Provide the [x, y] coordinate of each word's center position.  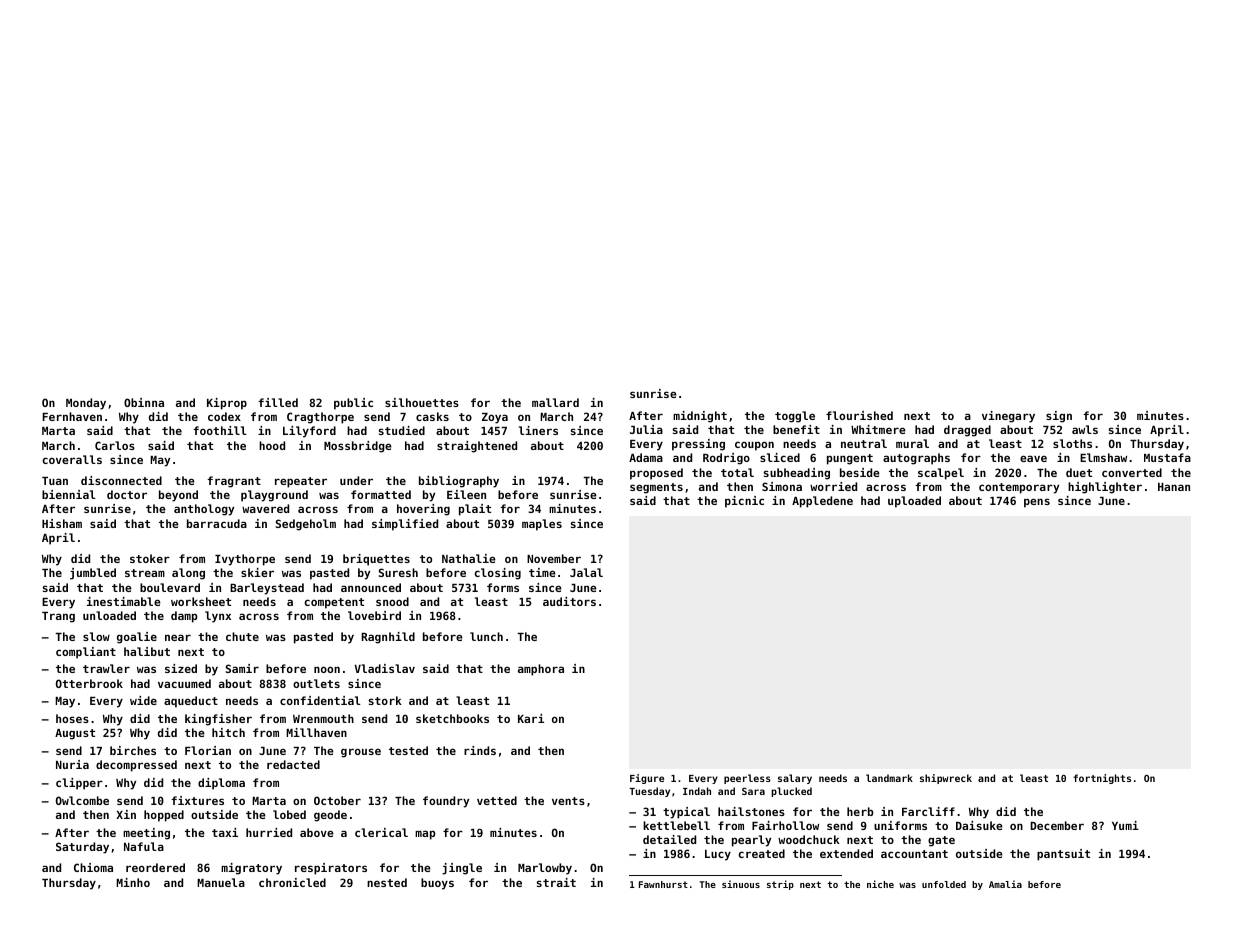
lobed [289, 814]
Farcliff [928, 811]
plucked [791, 792]
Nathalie [469, 558]
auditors [569, 601]
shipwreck [946, 779]
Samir [242, 668]
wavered [265, 508]
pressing [698, 445]
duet [1079, 472]
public [353, 404]
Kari [531, 718]
